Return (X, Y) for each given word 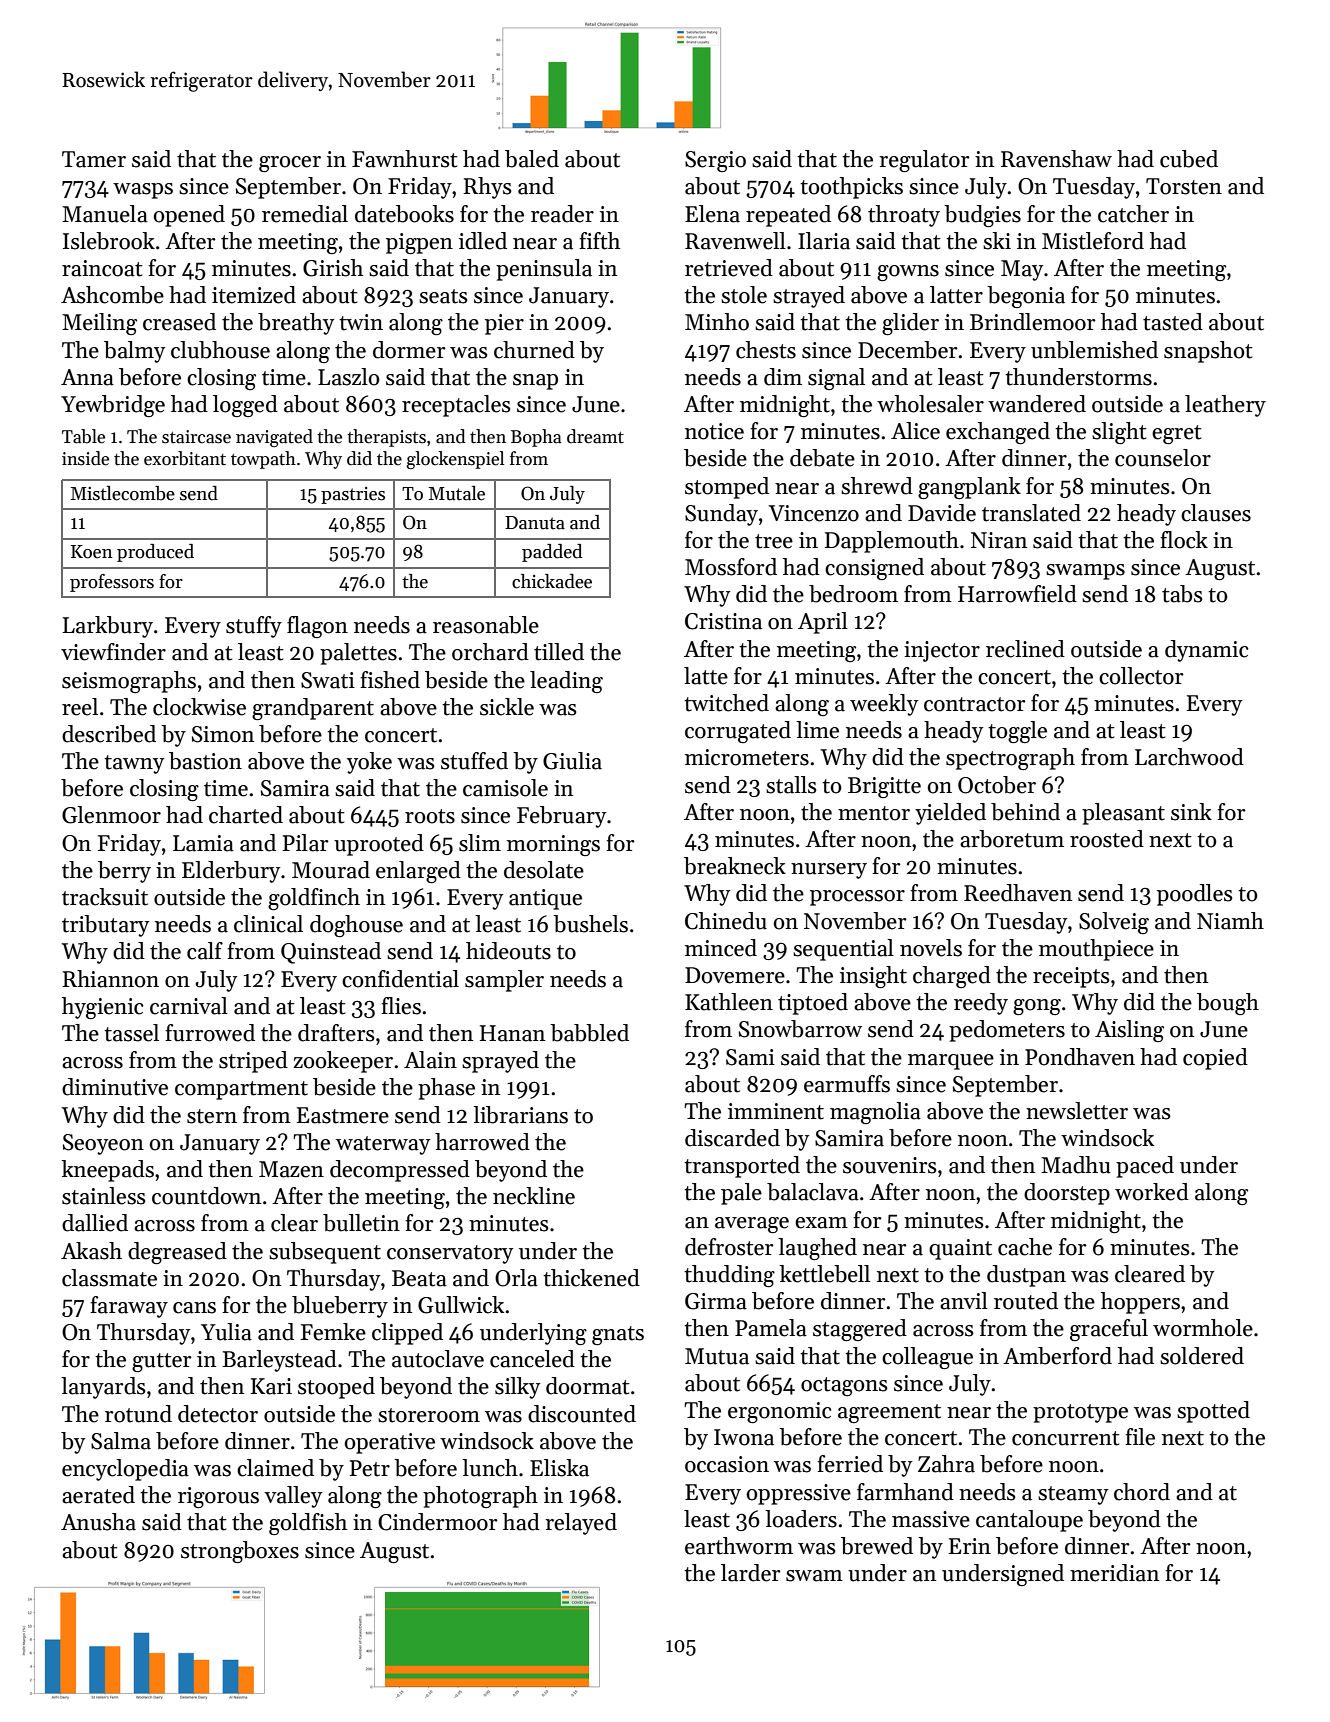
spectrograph (1010, 759)
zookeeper (343, 1062)
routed (1026, 1301)
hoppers (1140, 1303)
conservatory (450, 1254)
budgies (982, 216)
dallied (95, 1223)
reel (80, 707)
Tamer (94, 159)
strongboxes (240, 1552)
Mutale (457, 493)
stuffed (474, 761)
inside (85, 458)
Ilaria (824, 241)
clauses (1216, 513)
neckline (534, 1196)
